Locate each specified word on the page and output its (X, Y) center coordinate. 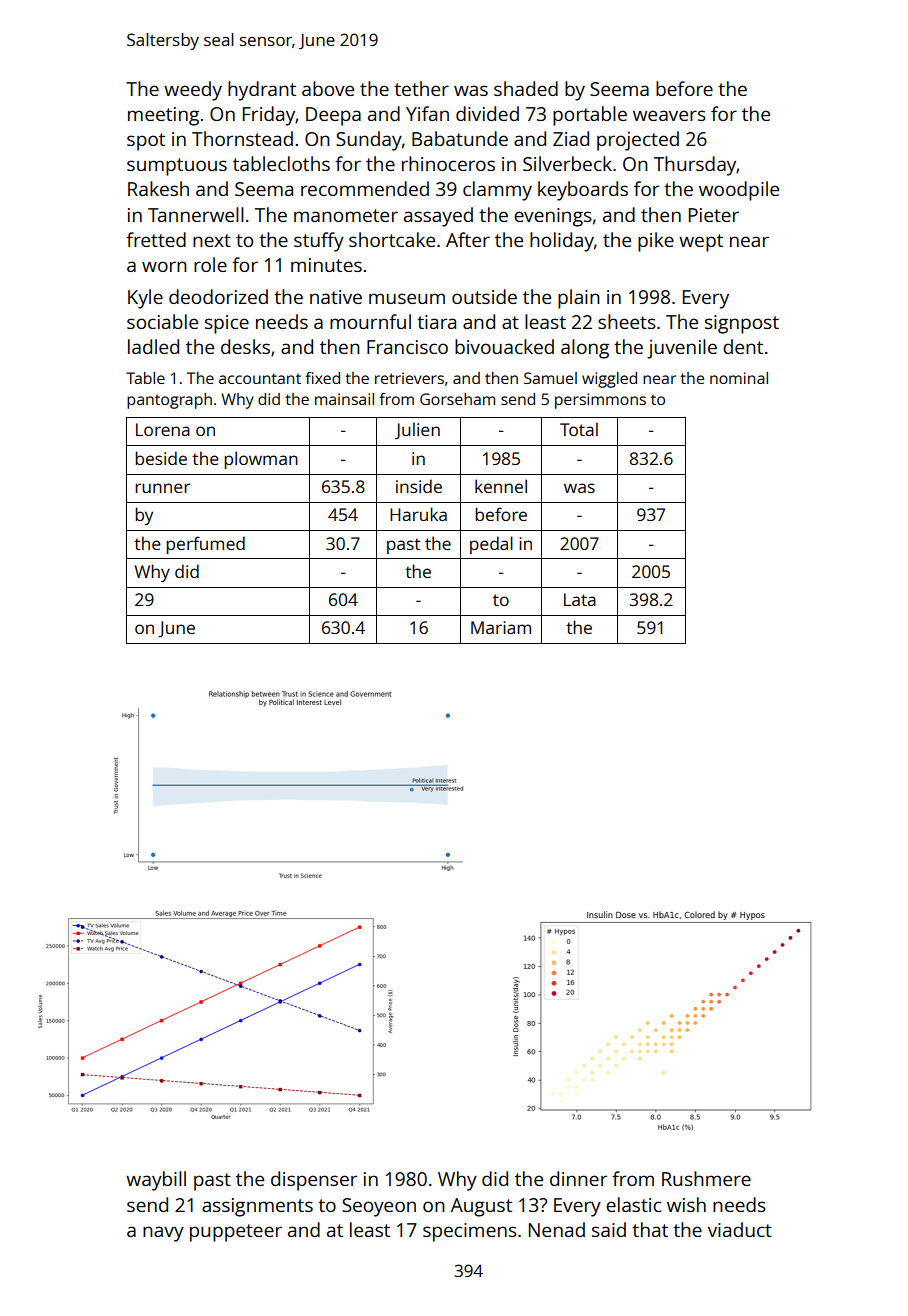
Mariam (501, 627)
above (328, 88)
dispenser (314, 1181)
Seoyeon (379, 1207)
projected (638, 141)
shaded (526, 88)
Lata (580, 599)
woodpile (739, 191)
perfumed (205, 545)
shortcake (392, 239)
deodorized (218, 296)
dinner (578, 1178)
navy (163, 1234)
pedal (491, 545)
